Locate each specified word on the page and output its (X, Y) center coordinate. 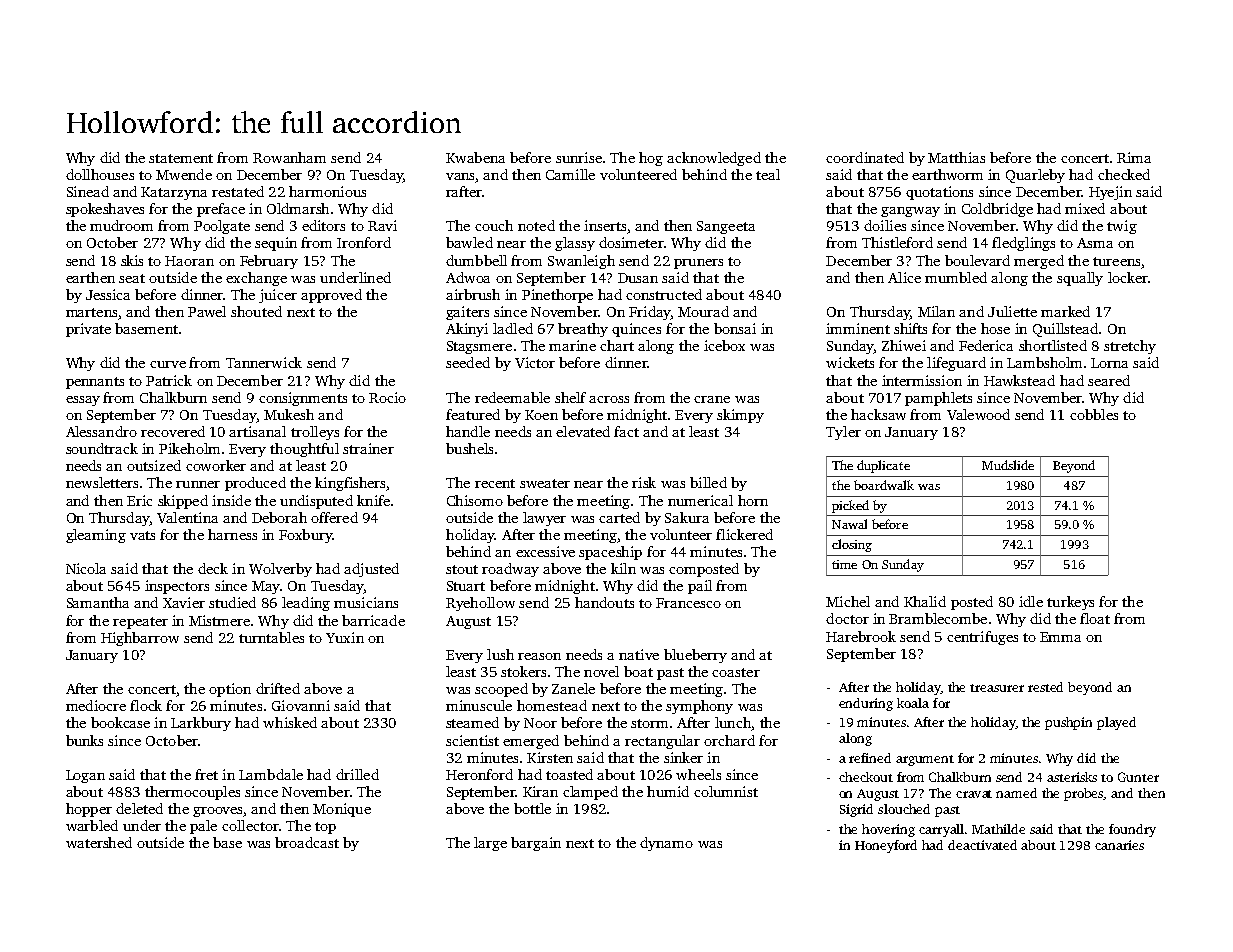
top (325, 828)
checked (1124, 174)
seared (1109, 380)
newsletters (102, 482)
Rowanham (289, 157)
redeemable (512, 397)
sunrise (579, 157)
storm (649, 723)
